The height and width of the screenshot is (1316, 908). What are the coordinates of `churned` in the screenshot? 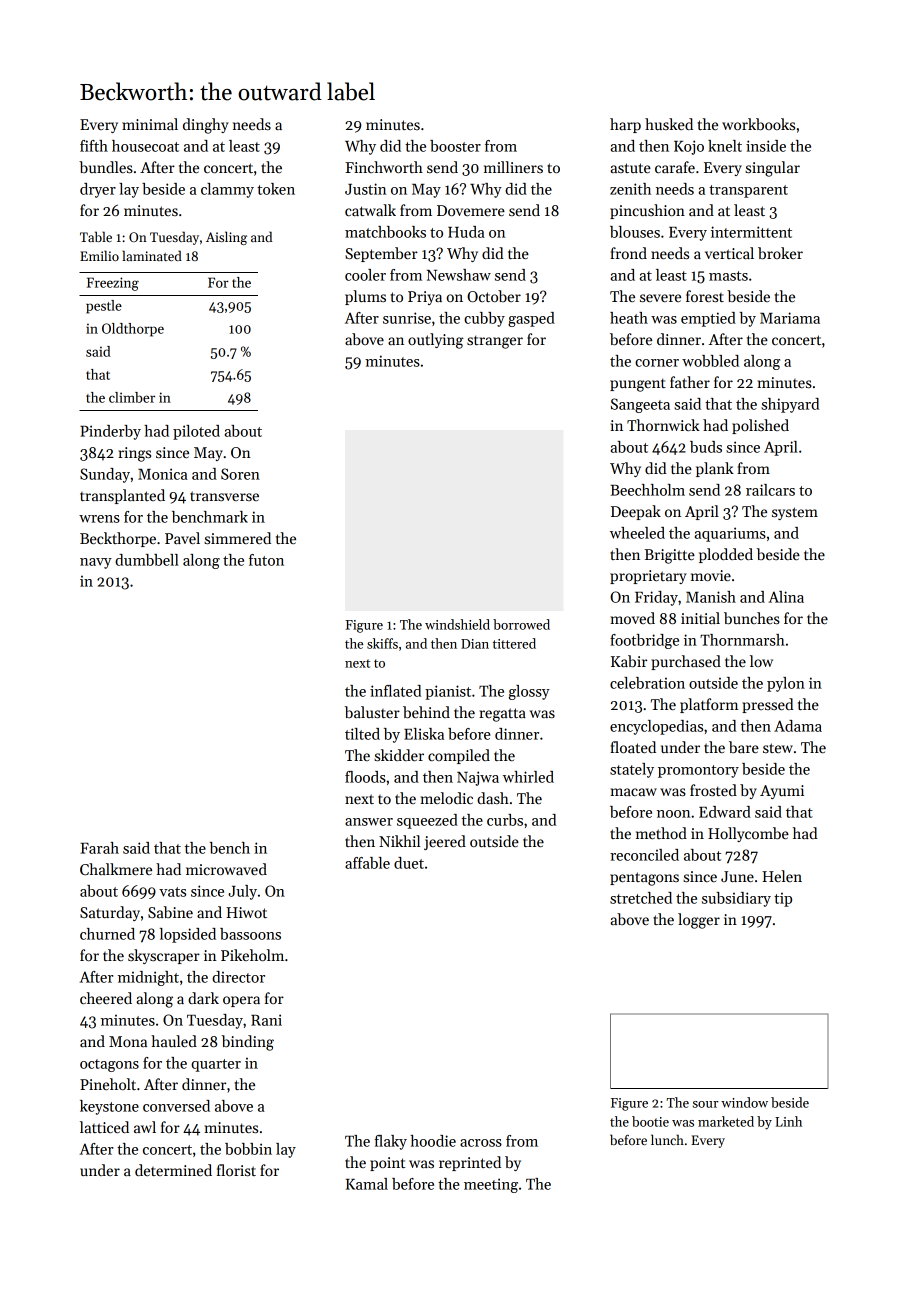 It's located at (107, 934).
